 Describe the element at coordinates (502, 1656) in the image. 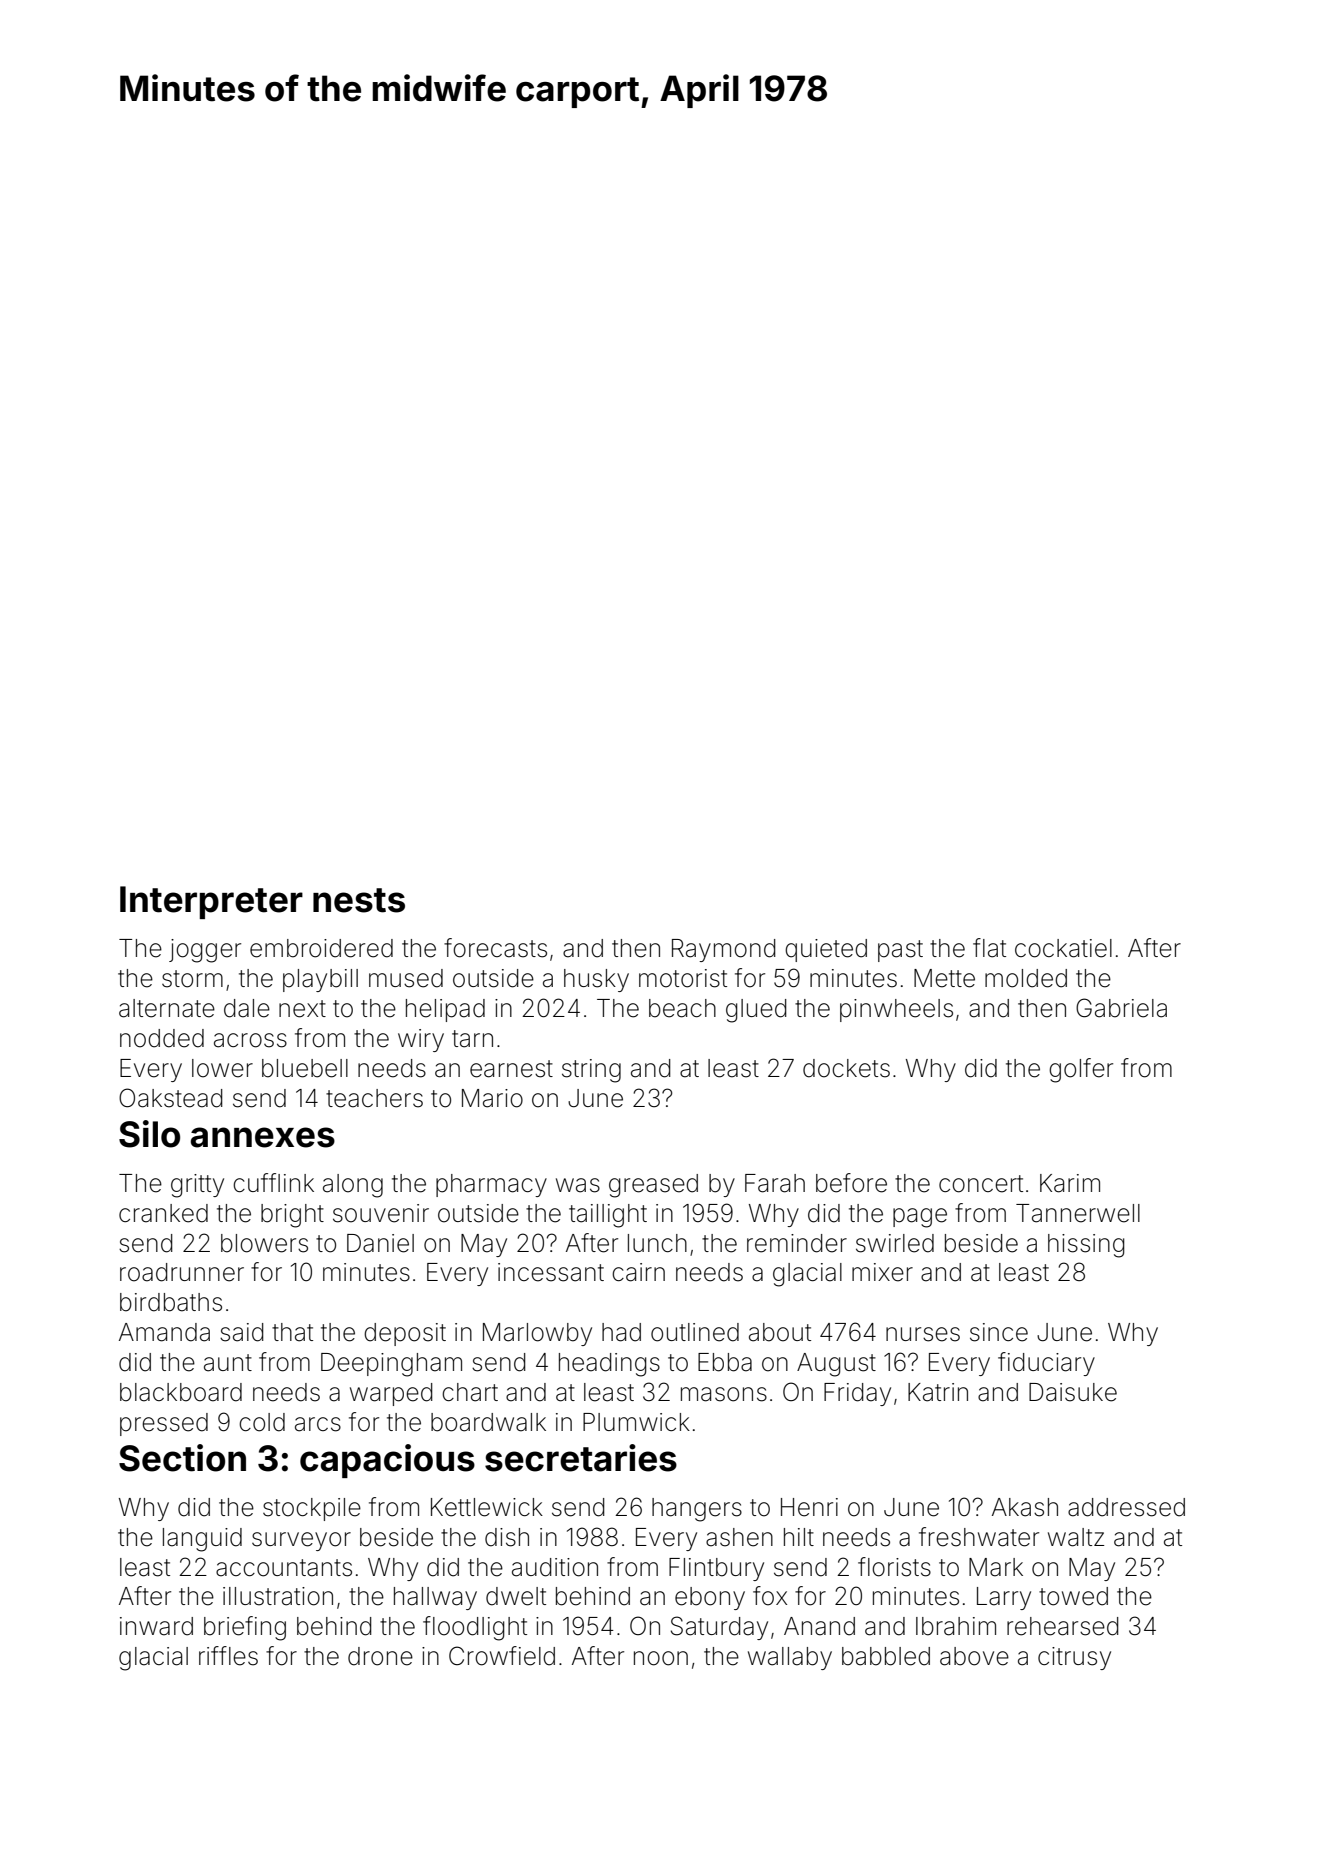

I see `Crowfield` at that location.
